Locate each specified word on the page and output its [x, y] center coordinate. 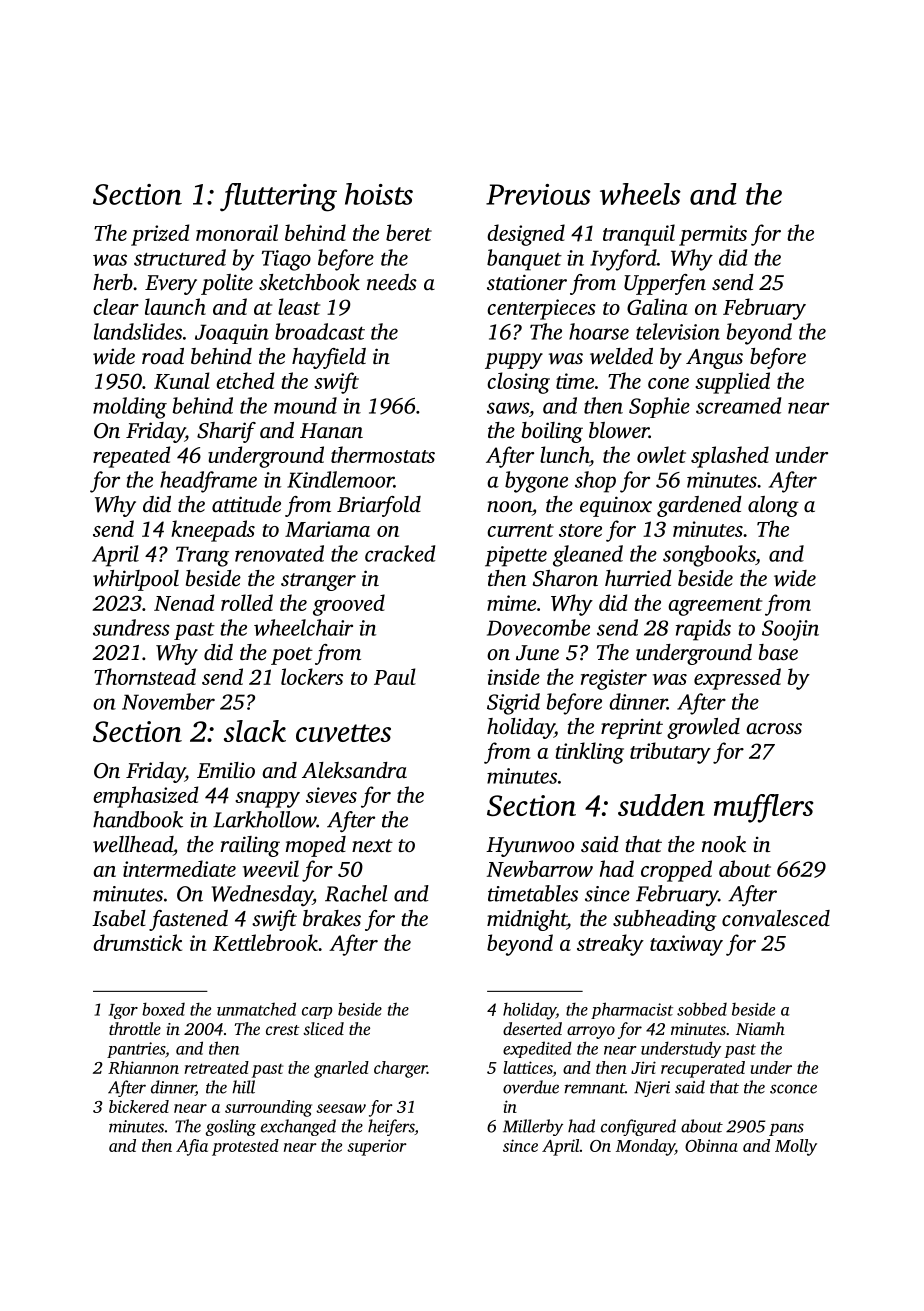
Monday [645, 1147]
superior [377, 1147]
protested [245, 1147]
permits [713, 235]
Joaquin [232, 334]
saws [508, 408]
